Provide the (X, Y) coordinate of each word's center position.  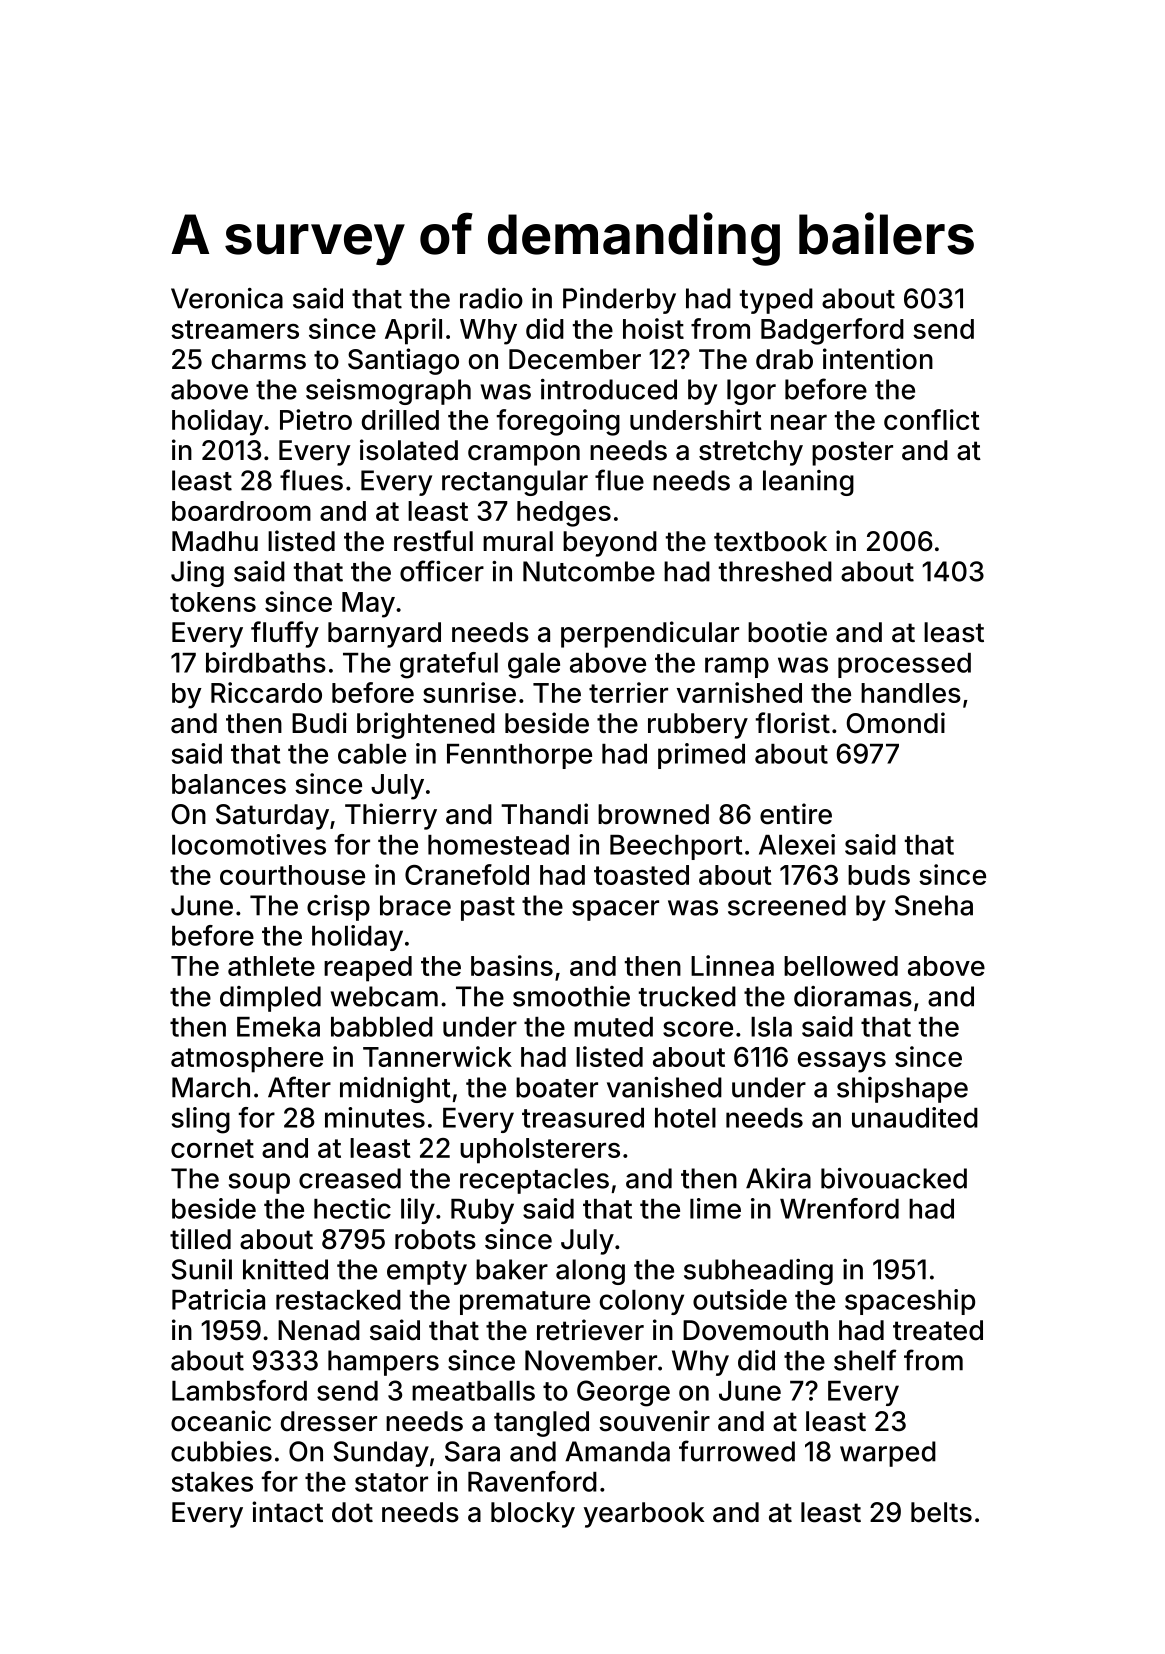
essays (842, 1062)
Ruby (482, 1211)
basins (512, 965)
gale (534, 666)
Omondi (896, 723)
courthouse (292, 875)
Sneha (934, 905)
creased (350, 1178)
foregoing (558, 422)
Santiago (403, 361)
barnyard (384, 635)
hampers (383, 1363)
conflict (932, 419)
